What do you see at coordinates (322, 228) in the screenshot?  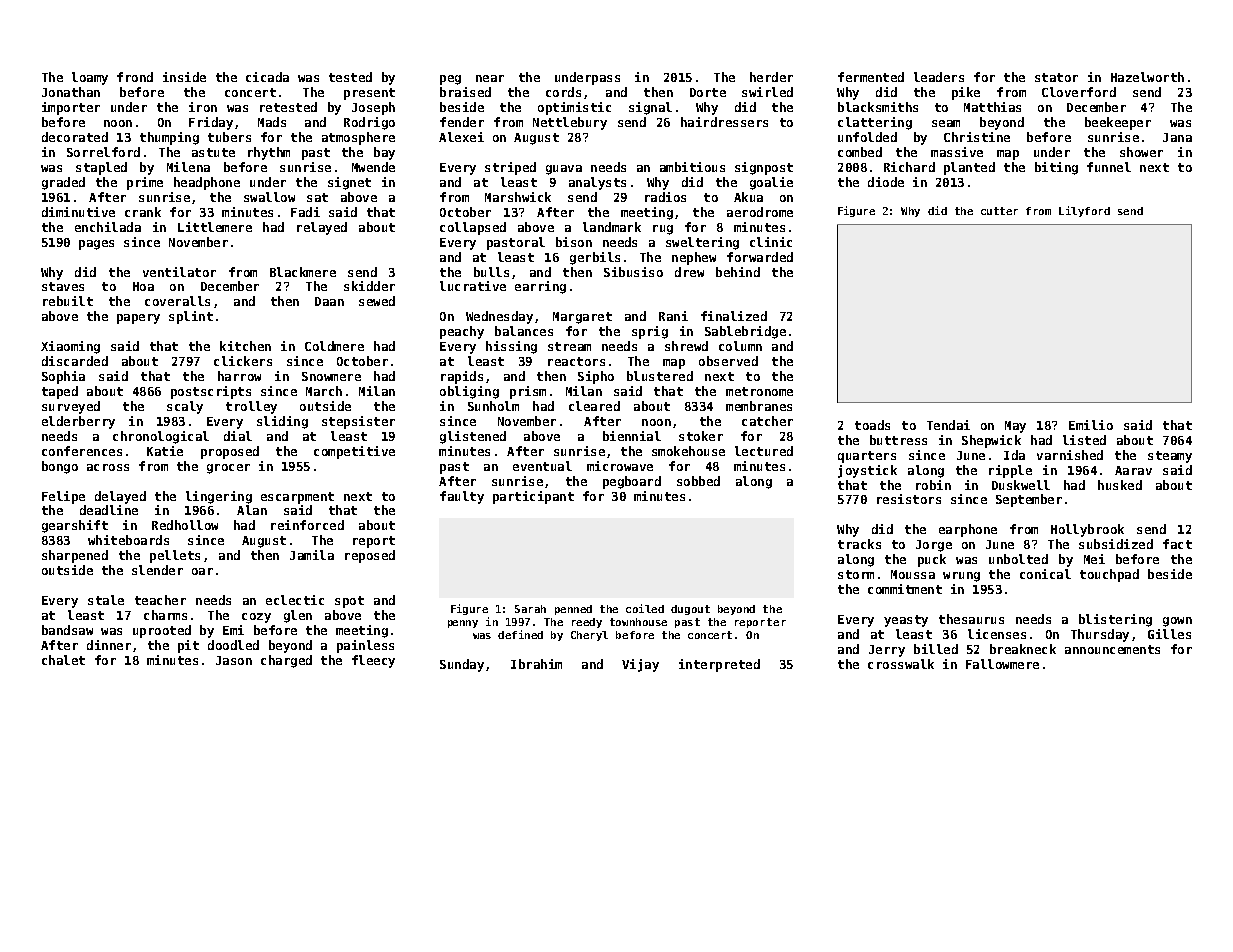 I see `relayed` at bounding box center [322, 228].
